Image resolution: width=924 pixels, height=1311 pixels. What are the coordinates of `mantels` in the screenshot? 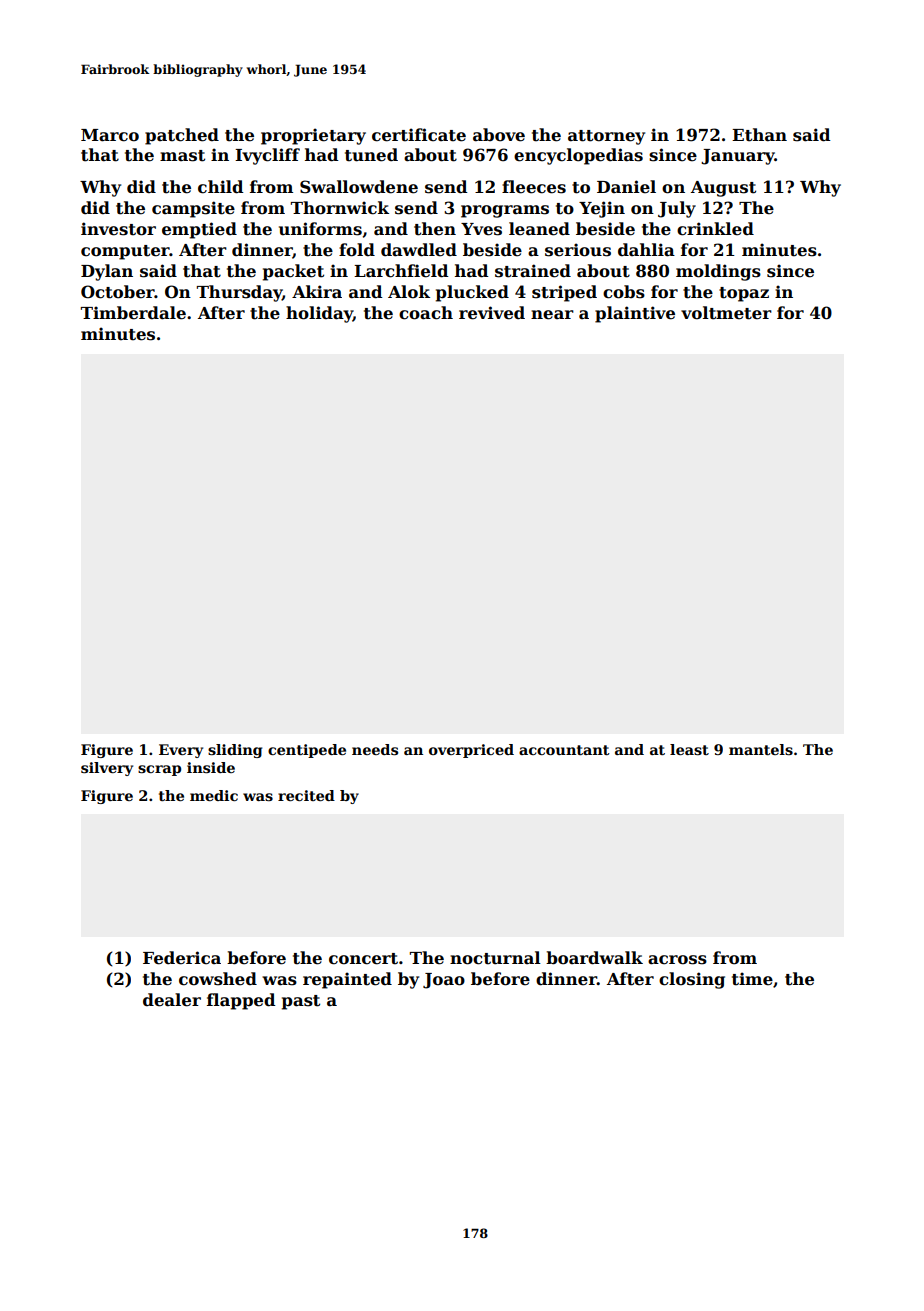 It's located at (761, 749).
